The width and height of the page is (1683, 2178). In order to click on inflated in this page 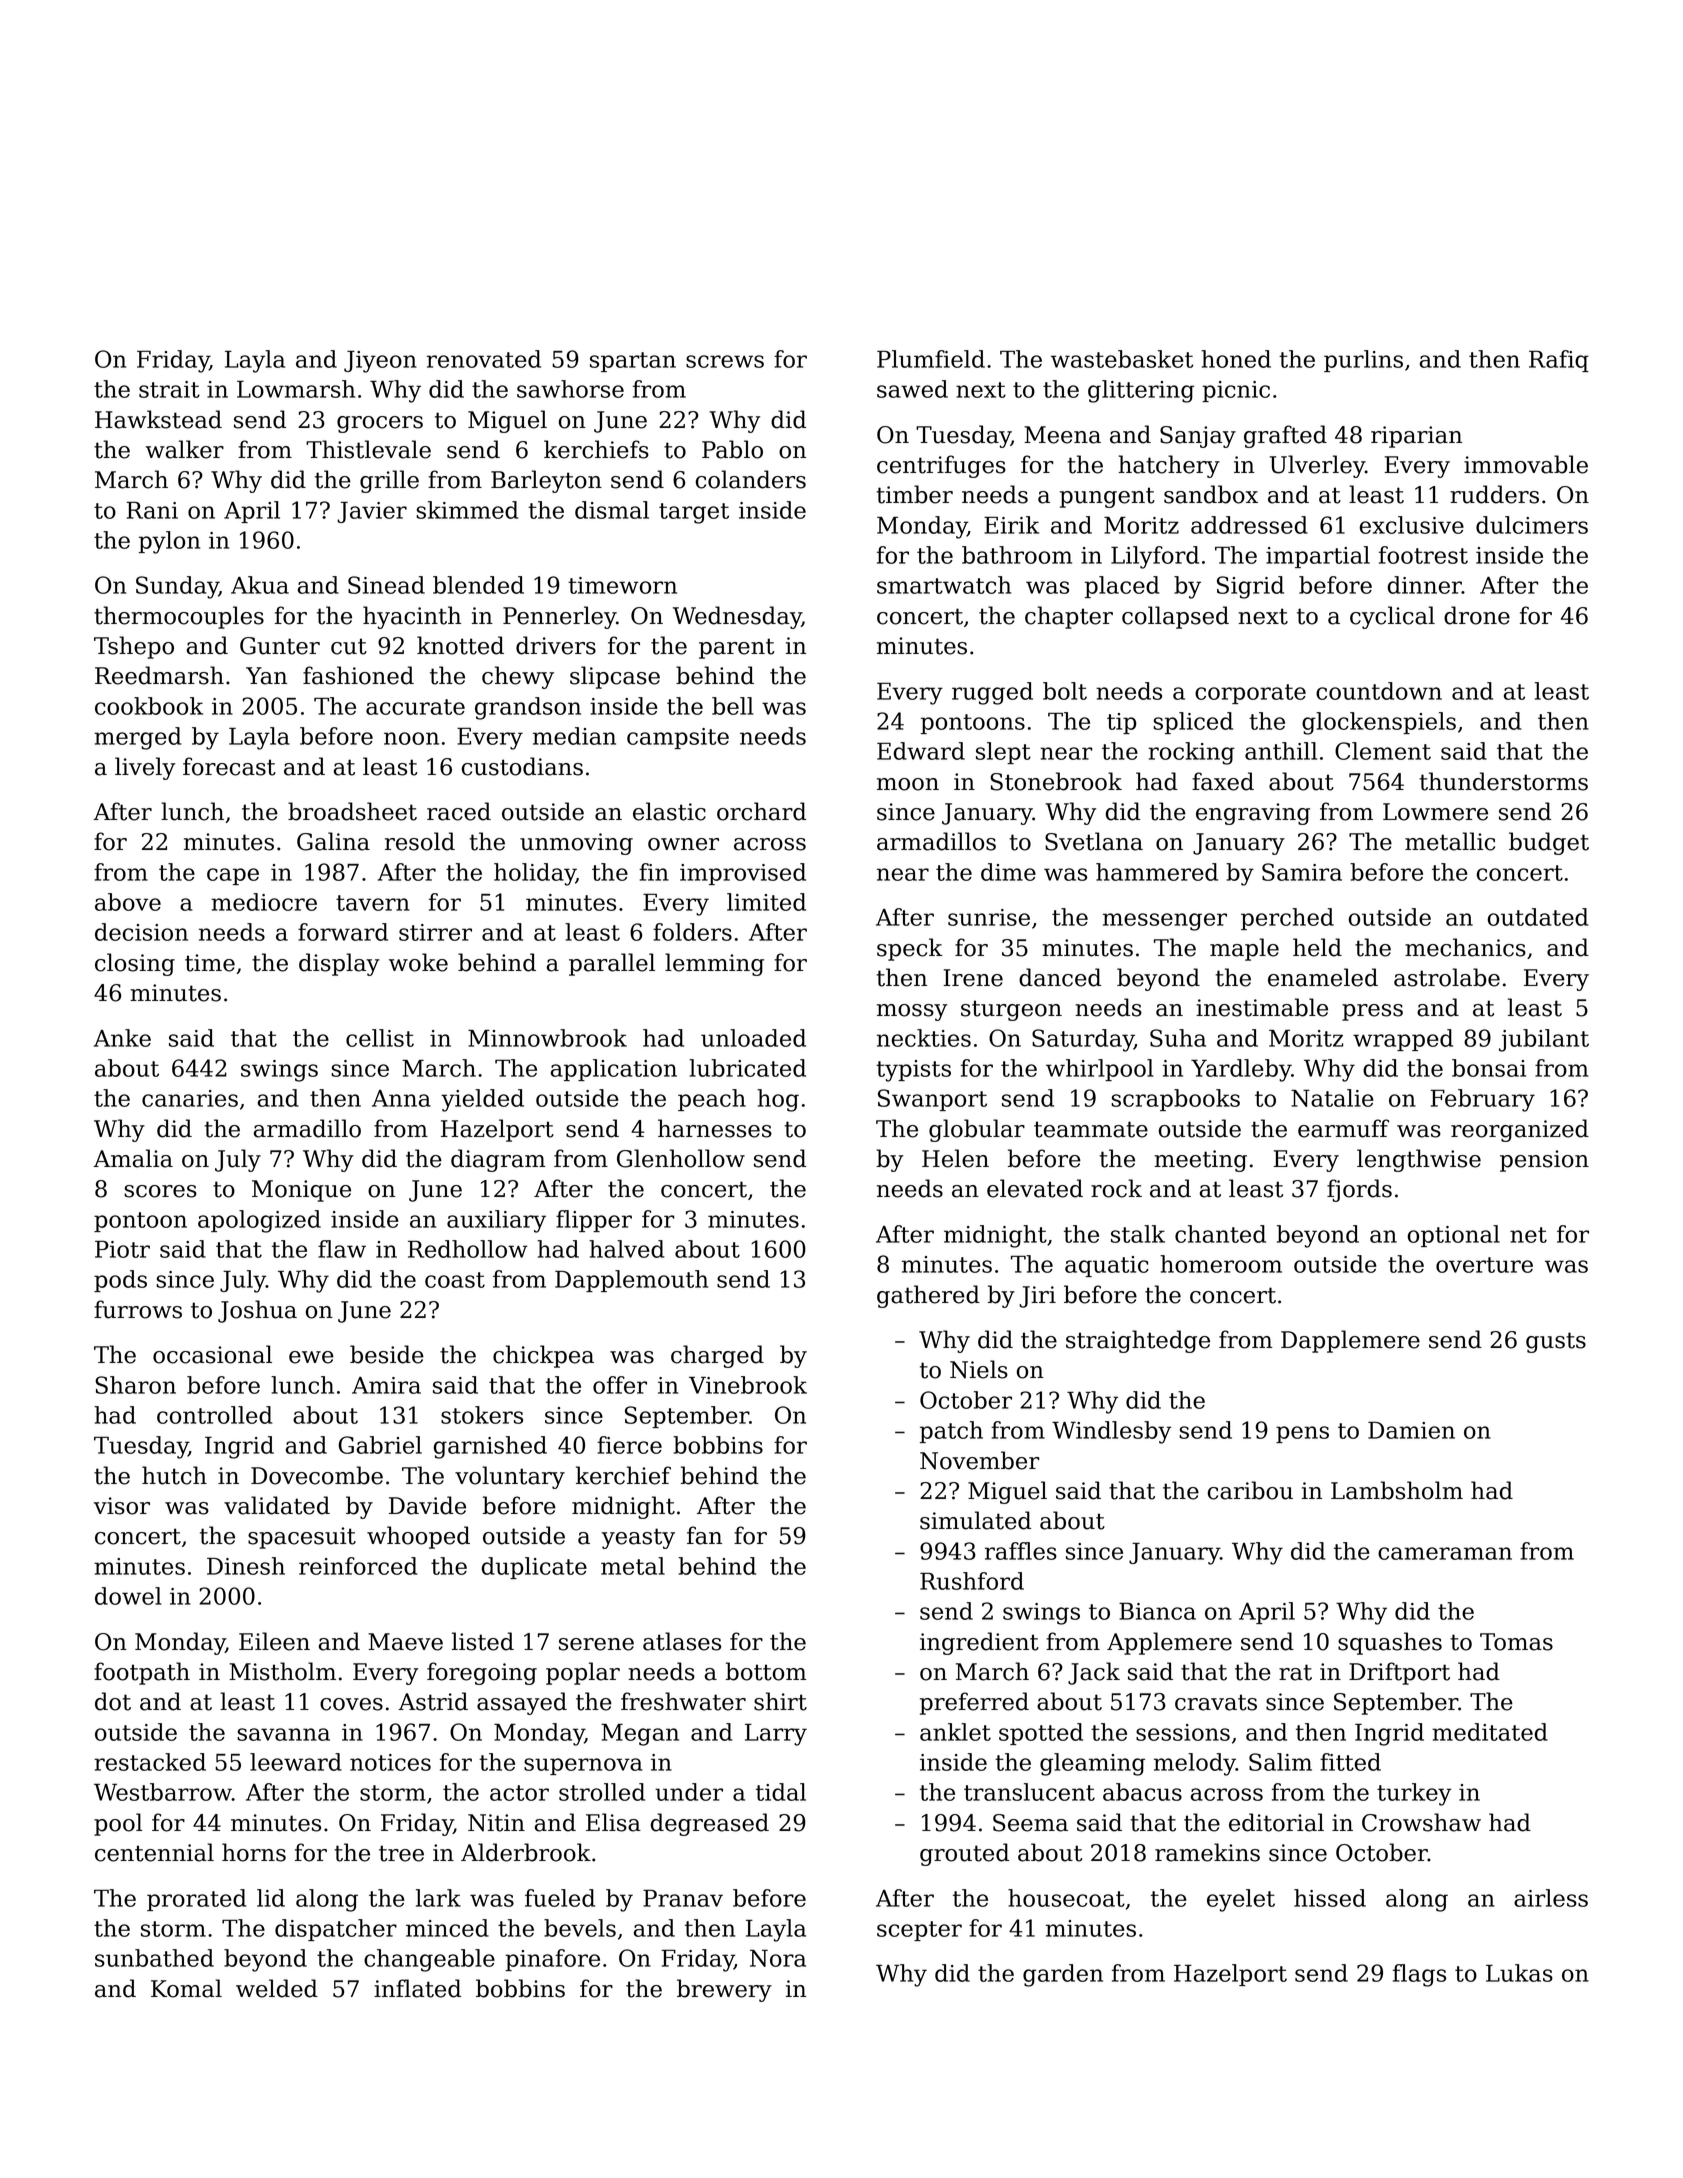, I will do `click(417, 1988)`.
